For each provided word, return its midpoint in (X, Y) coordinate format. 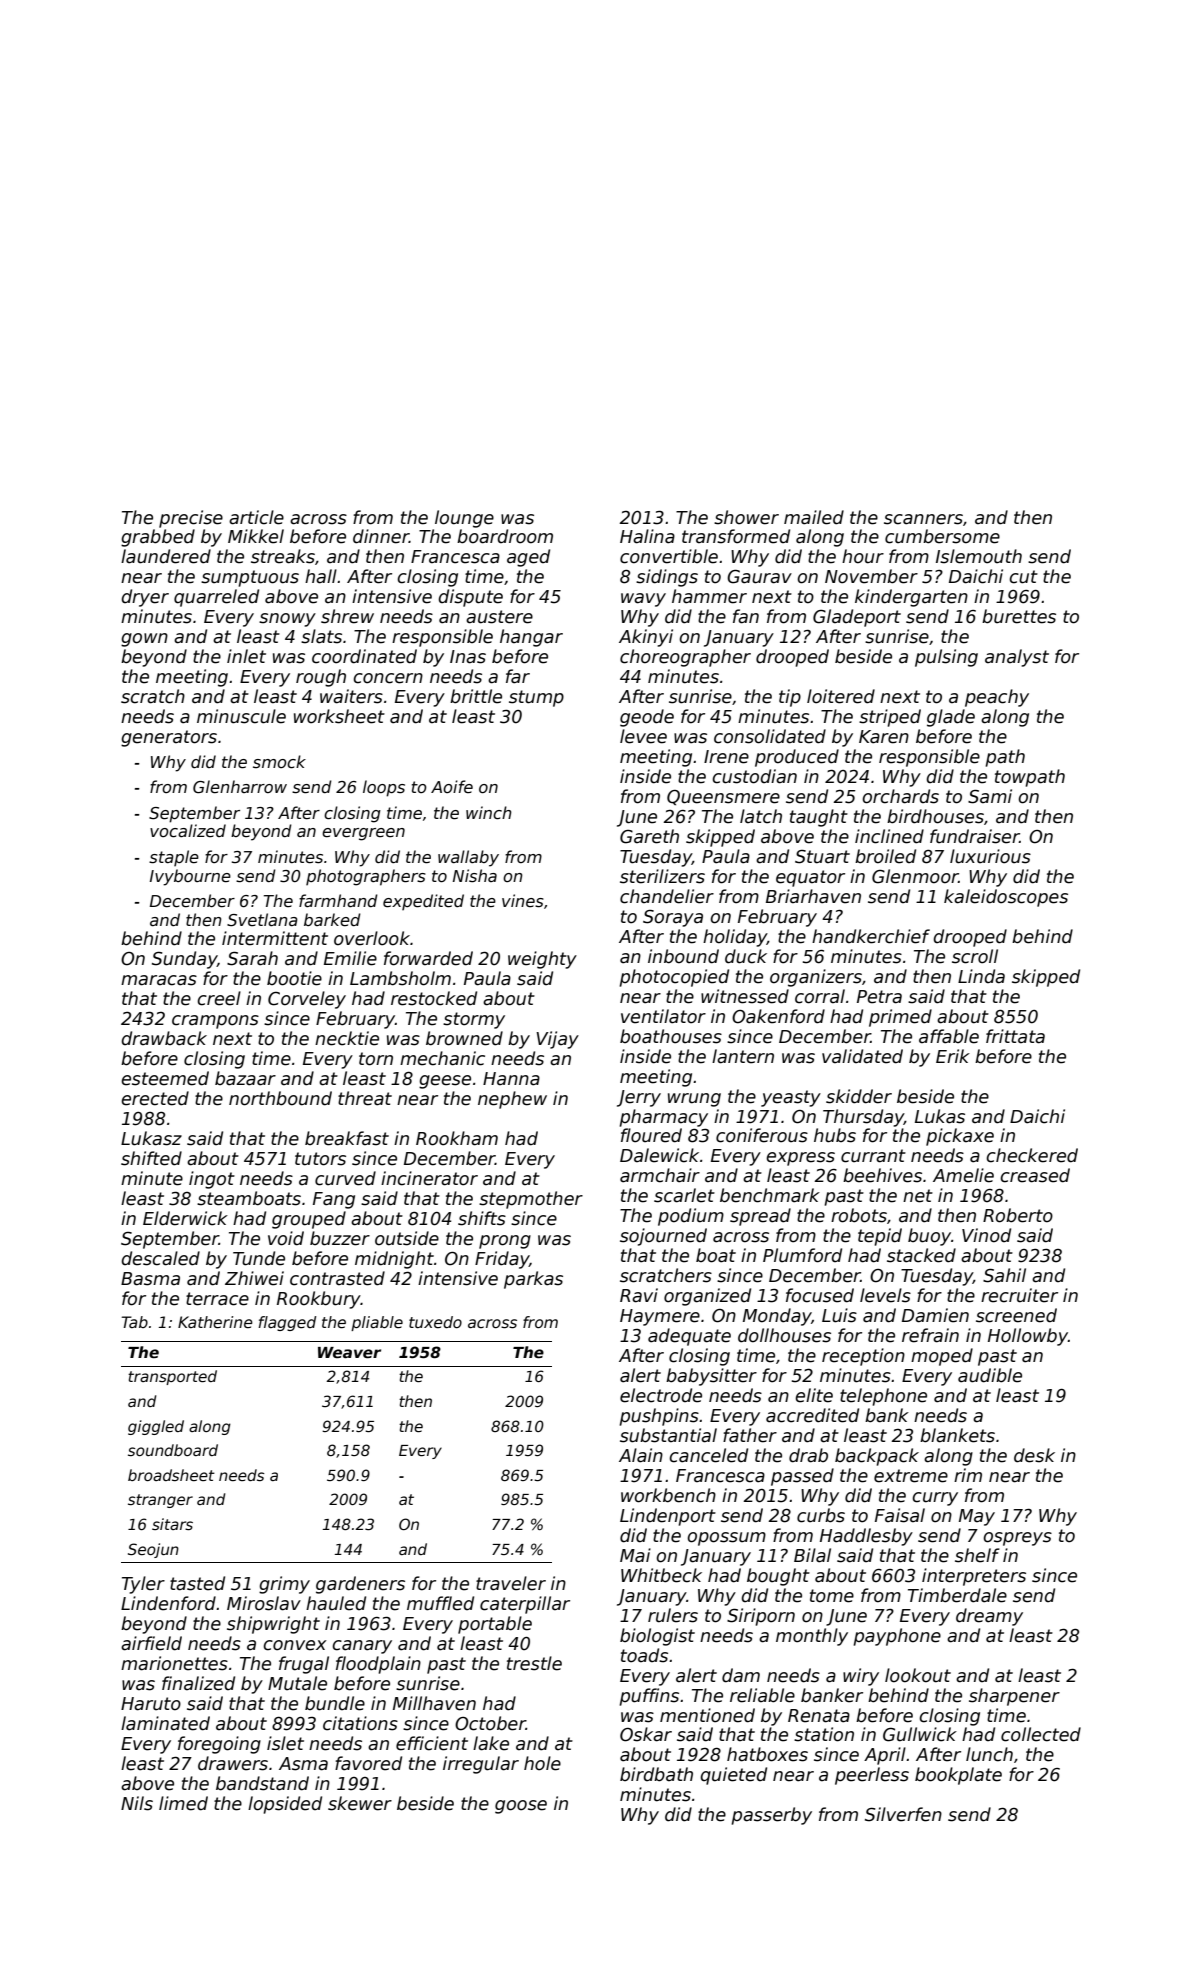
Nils (137, 1803)
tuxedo (435, 1322)
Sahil (1004, 1275)
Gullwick (920, 1734)
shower (746, 517)
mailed (814, 517)
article (256, 517)
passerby (771, 1816)
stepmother (531, 1200)
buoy (929, 1237)
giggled (156, 1427)
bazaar (245, 1078)
